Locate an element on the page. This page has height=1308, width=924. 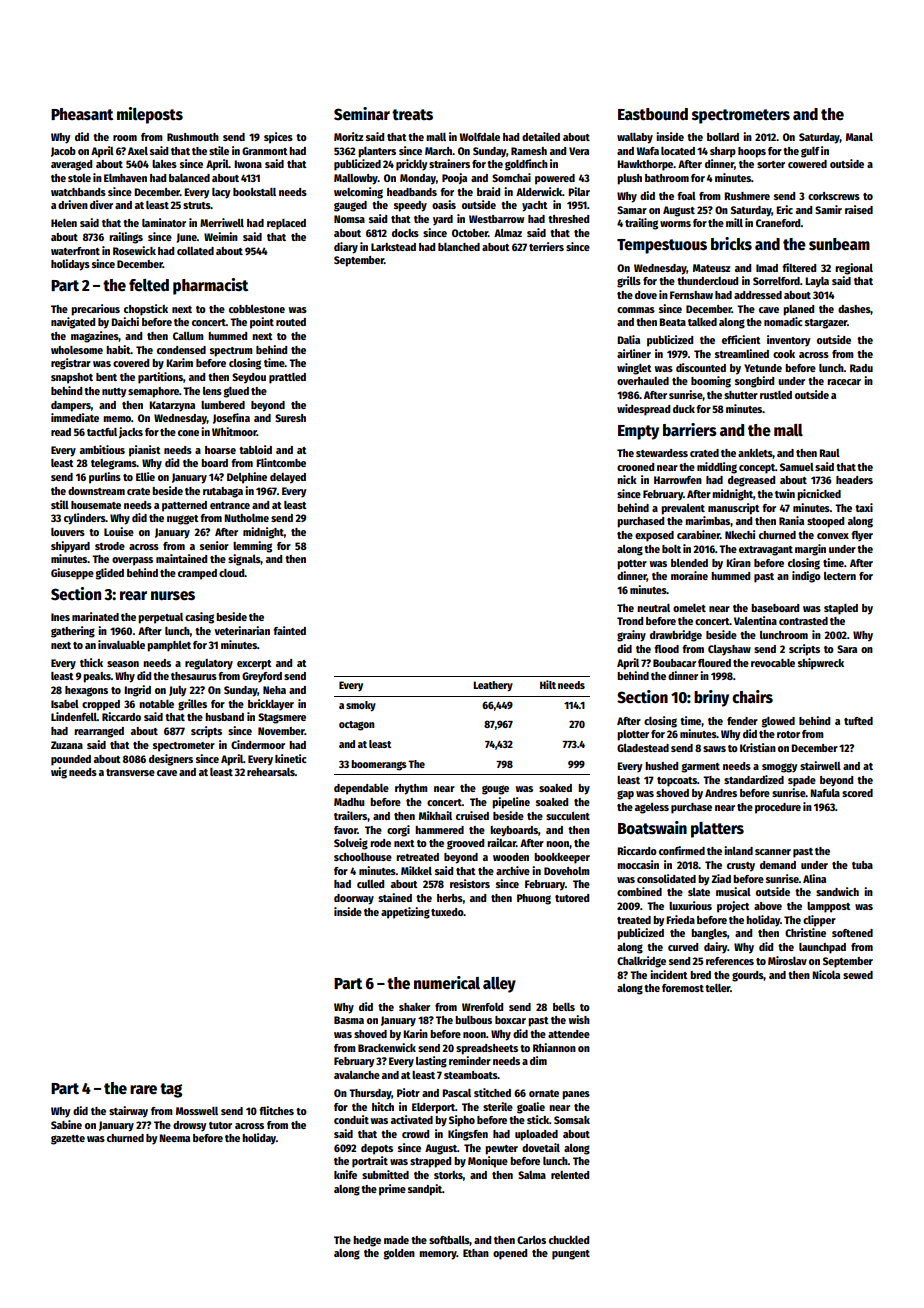
Flintcombe is located at coordinates (281, 462).
